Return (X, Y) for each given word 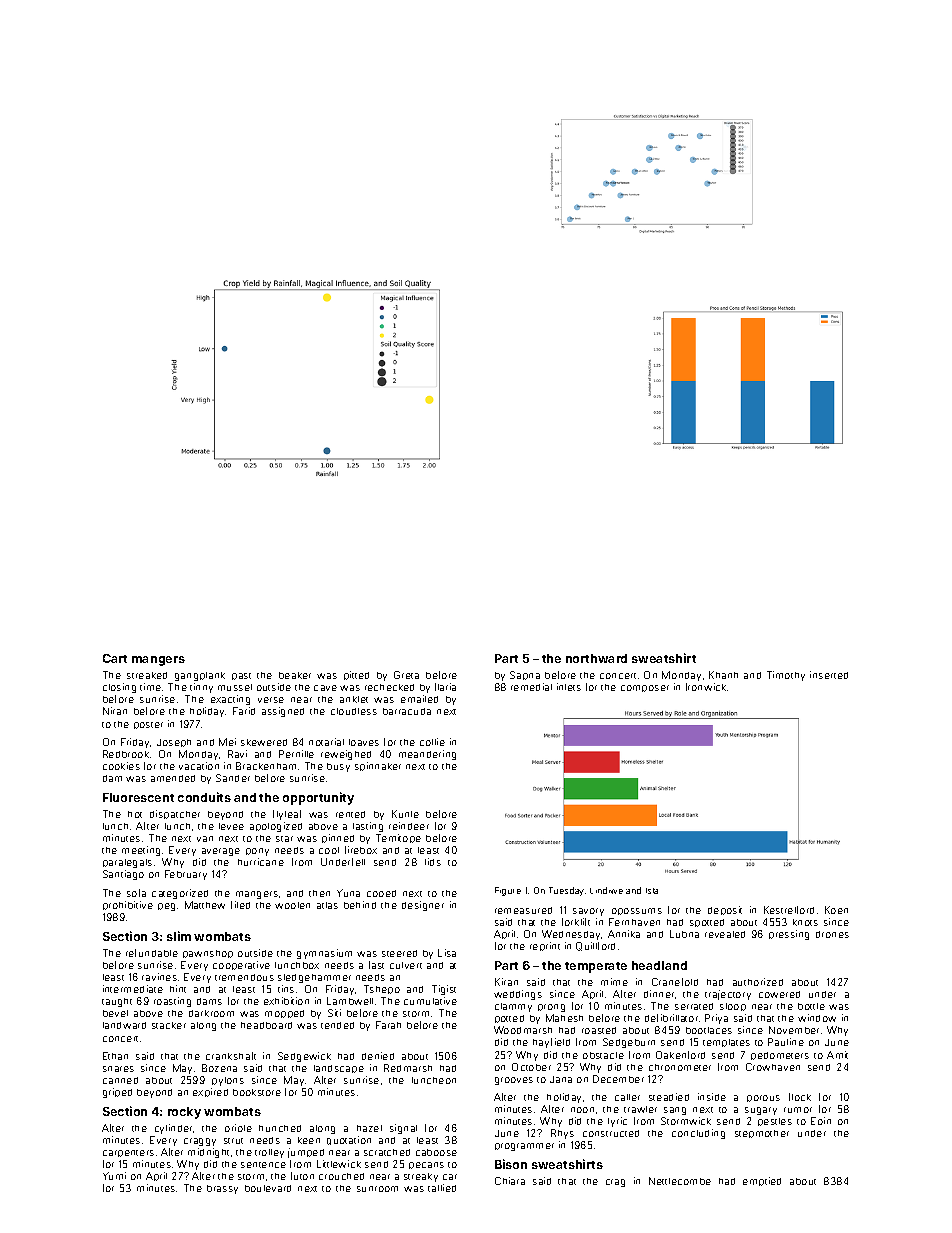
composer (645, 688)
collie (432, 742)
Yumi (114, 1176)
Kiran (506, 982)
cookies (121, 766)
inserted (829, 675)
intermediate (133, 989)
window (817, 1018)
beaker (295, 675)
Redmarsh (408, 1068)
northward (596, 658)
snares (118, 1069)
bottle (811, 1006)
